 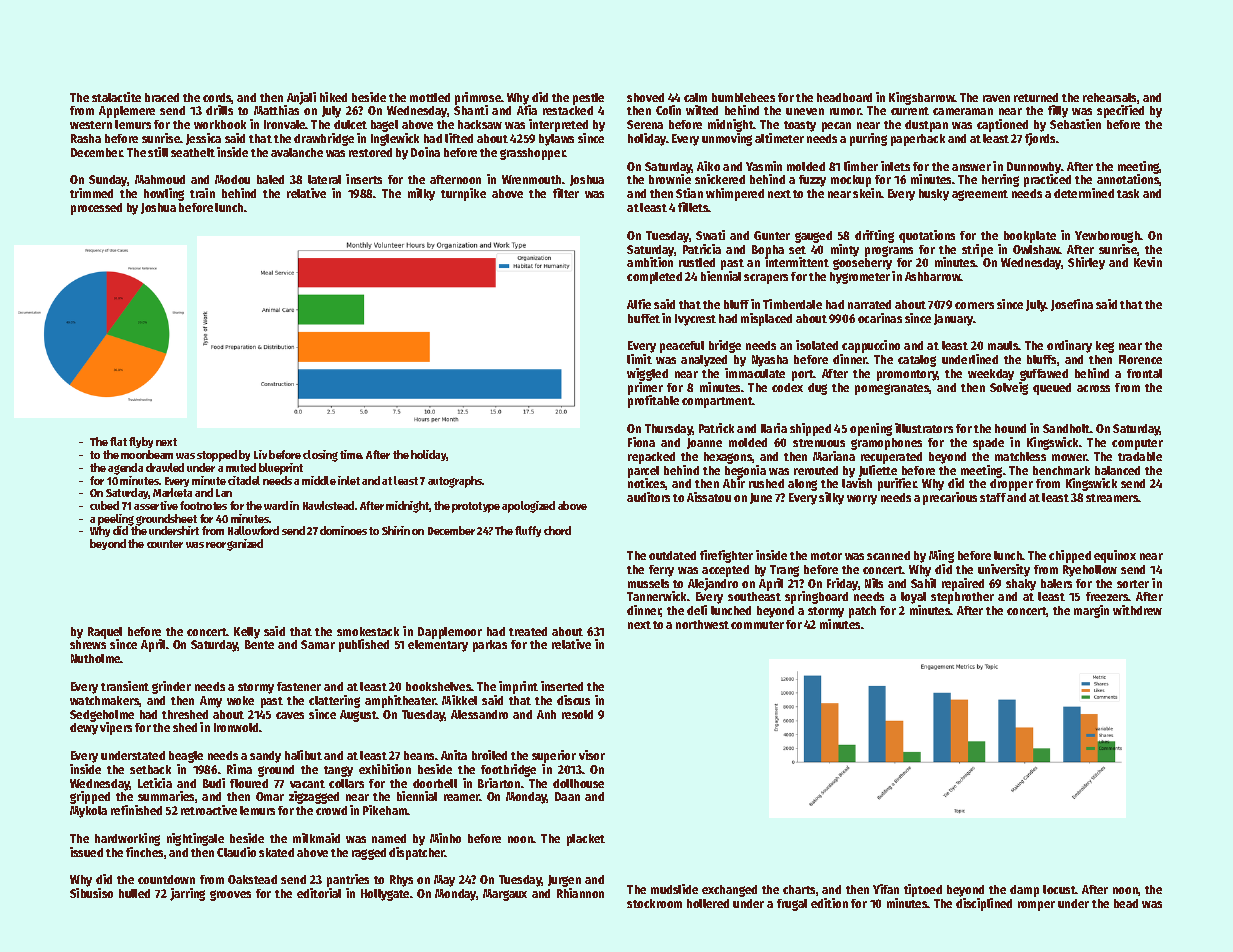 I want to click on outdated, so click(x=672, y=555).
